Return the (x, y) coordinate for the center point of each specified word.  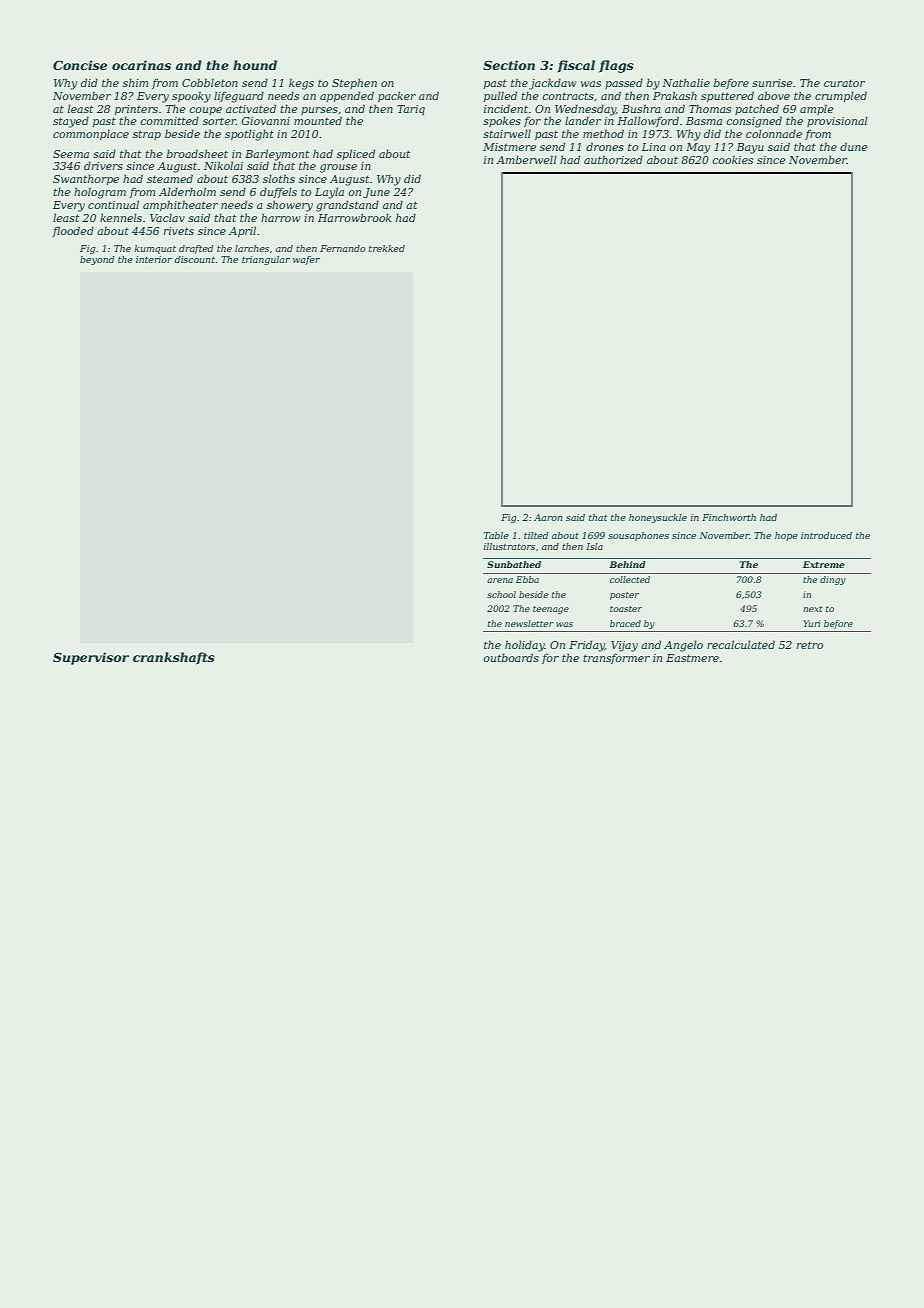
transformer (616, 658)
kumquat (155, 249)
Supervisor (91, 658)
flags (616, 66)
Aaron (548, 517)
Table (496, 535)
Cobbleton (210, 82)
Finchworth (729, 517)
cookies (732, 159)
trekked (387, 248)
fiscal (576, 66)
